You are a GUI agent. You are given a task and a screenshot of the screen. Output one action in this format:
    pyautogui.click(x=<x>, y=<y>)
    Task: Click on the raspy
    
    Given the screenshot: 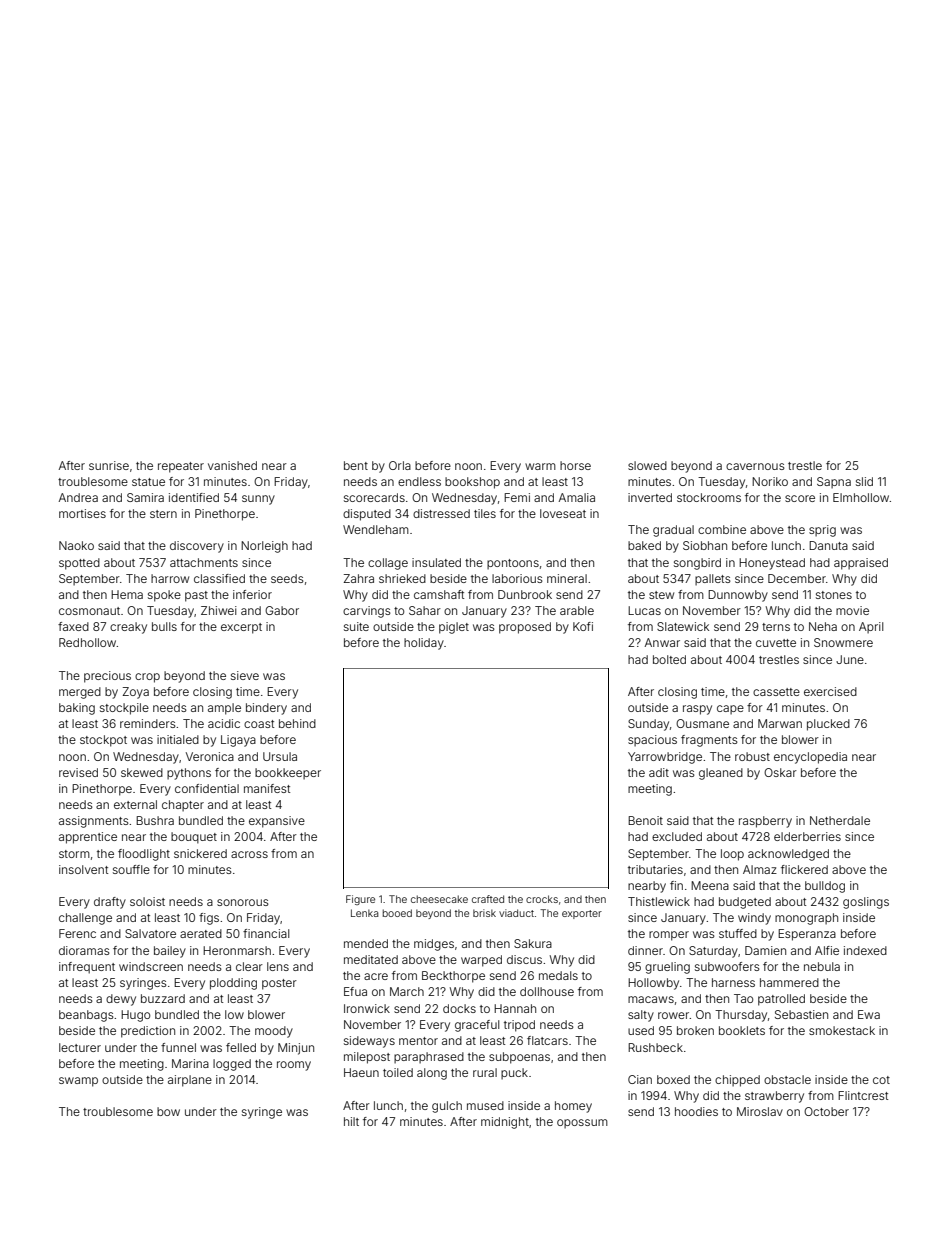 What is the action you would take?
    pyautogui.click(x=697, y=710)
